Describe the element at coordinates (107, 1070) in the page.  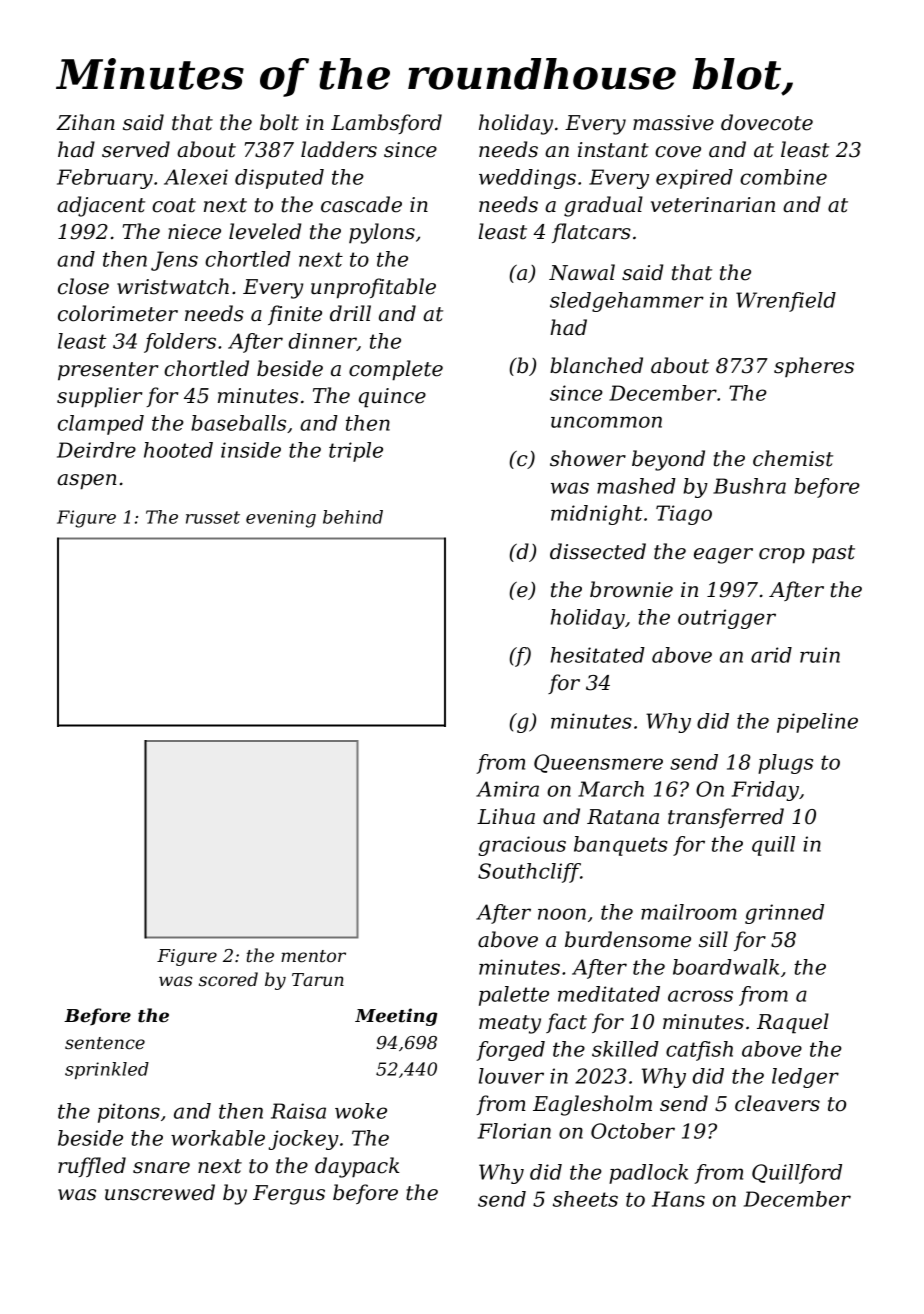
I see `sprinkled` at that location.
